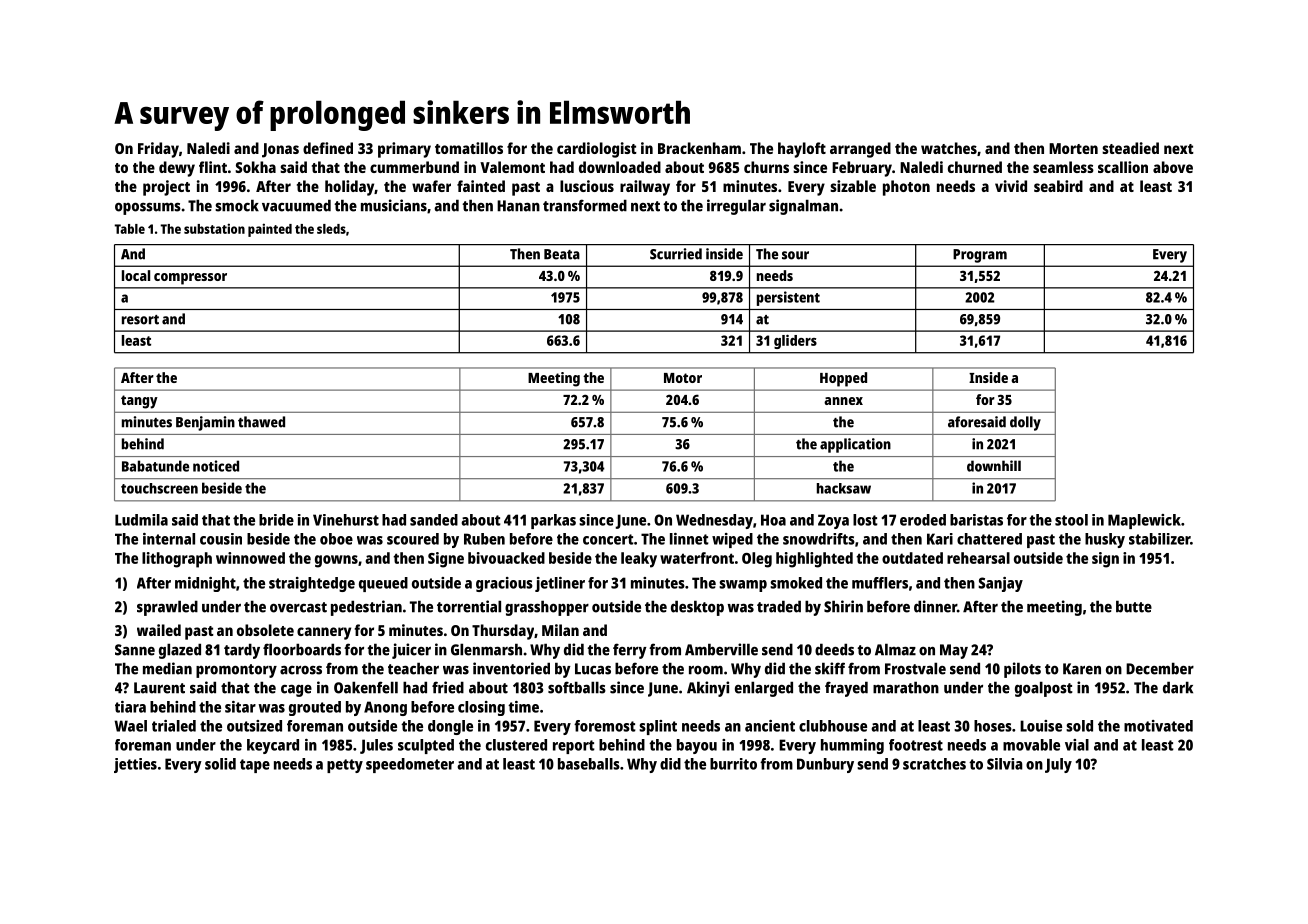 The image size is (1308, 924). Describe the element at coordinates (1173, 167) in the image. I see `above` at that location.
